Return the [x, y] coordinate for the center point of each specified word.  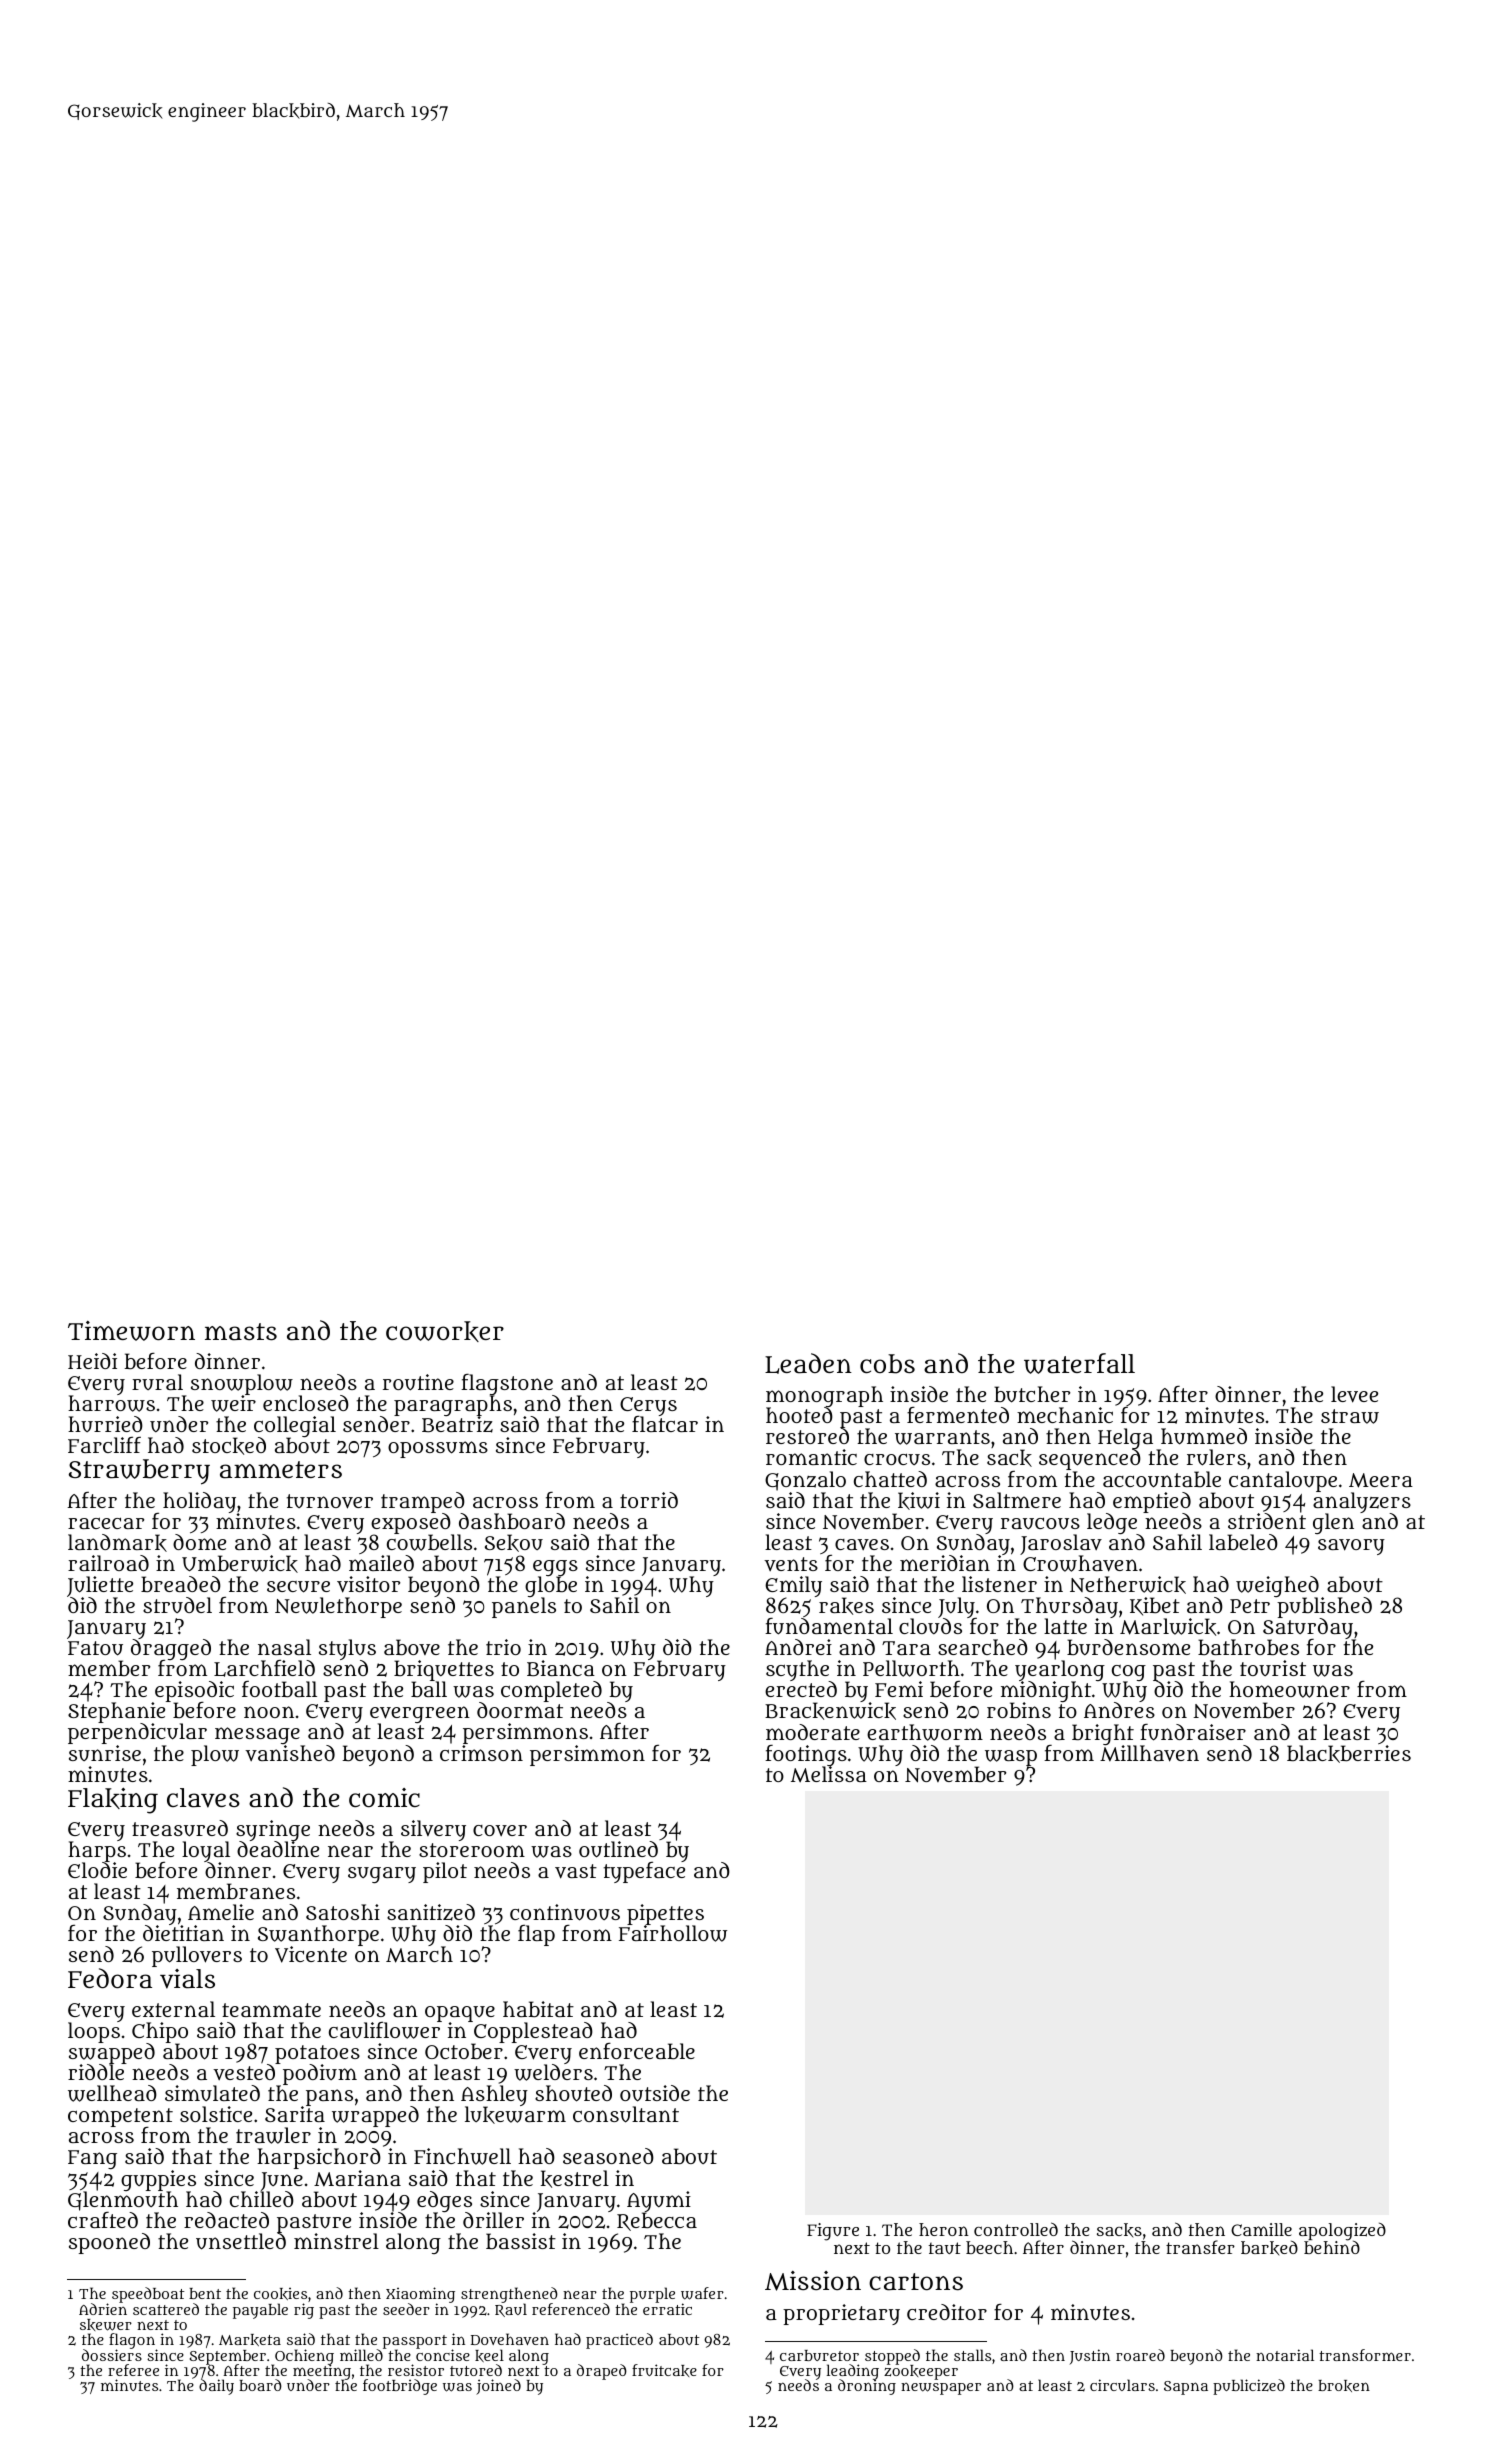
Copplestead [532, 2033]
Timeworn [131, 1331]
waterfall [1079, 1363]
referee [133, 2370]
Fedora [110, 1978]
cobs [887, 1364]
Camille [1261, 2229]
